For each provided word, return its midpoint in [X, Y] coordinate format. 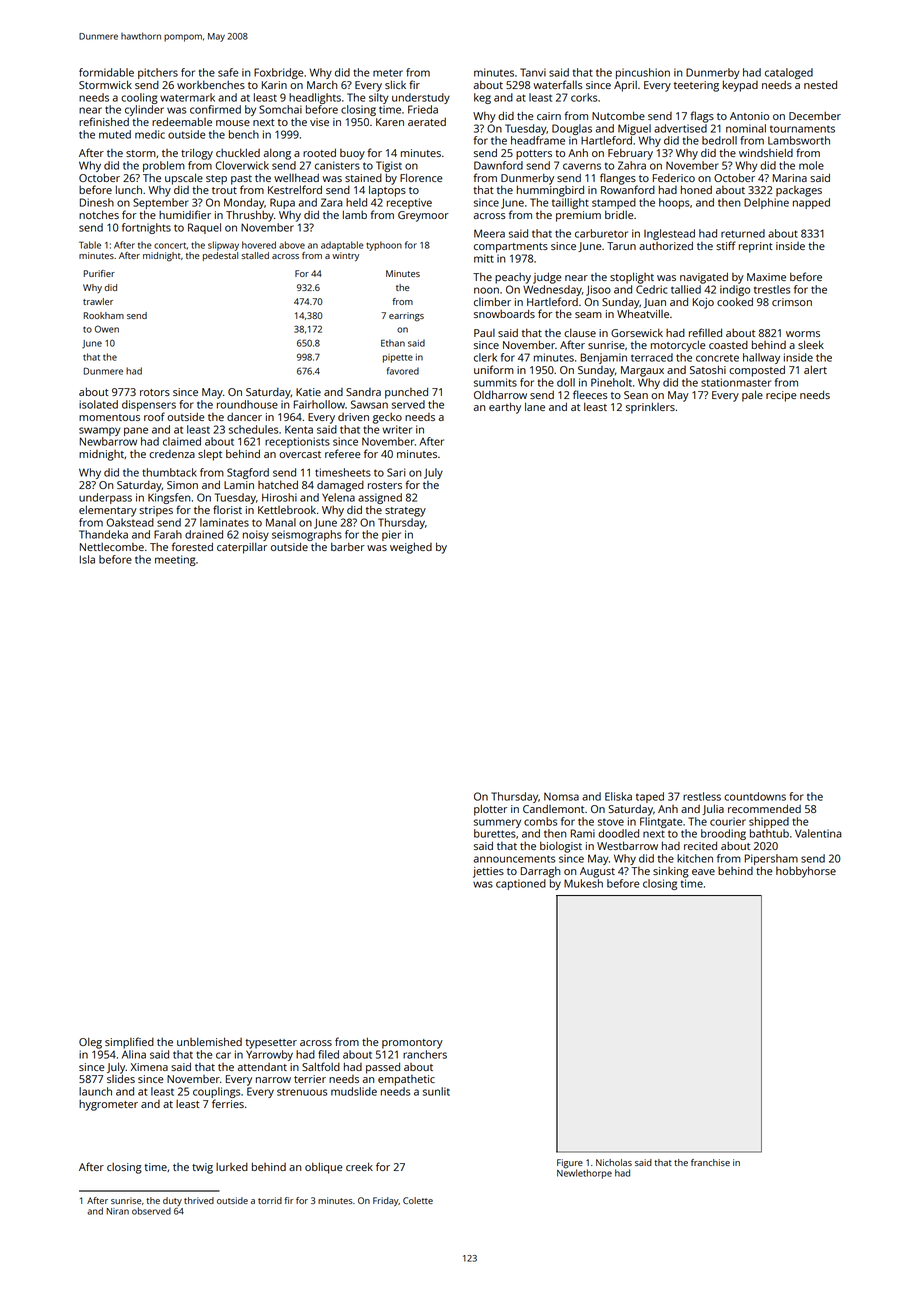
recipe [781, 396]
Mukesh [583, 883]
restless [702, 796]
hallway [761, 358]
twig [202, 1168]
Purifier [99, 273]
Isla [87, 559]
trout [224, 190]
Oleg [90, 1043]
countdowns [755, 796]
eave [703, 872]
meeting [175, 560]
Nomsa [561, 797]
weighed [411, 548]
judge [547, 278]
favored [403, 371]
